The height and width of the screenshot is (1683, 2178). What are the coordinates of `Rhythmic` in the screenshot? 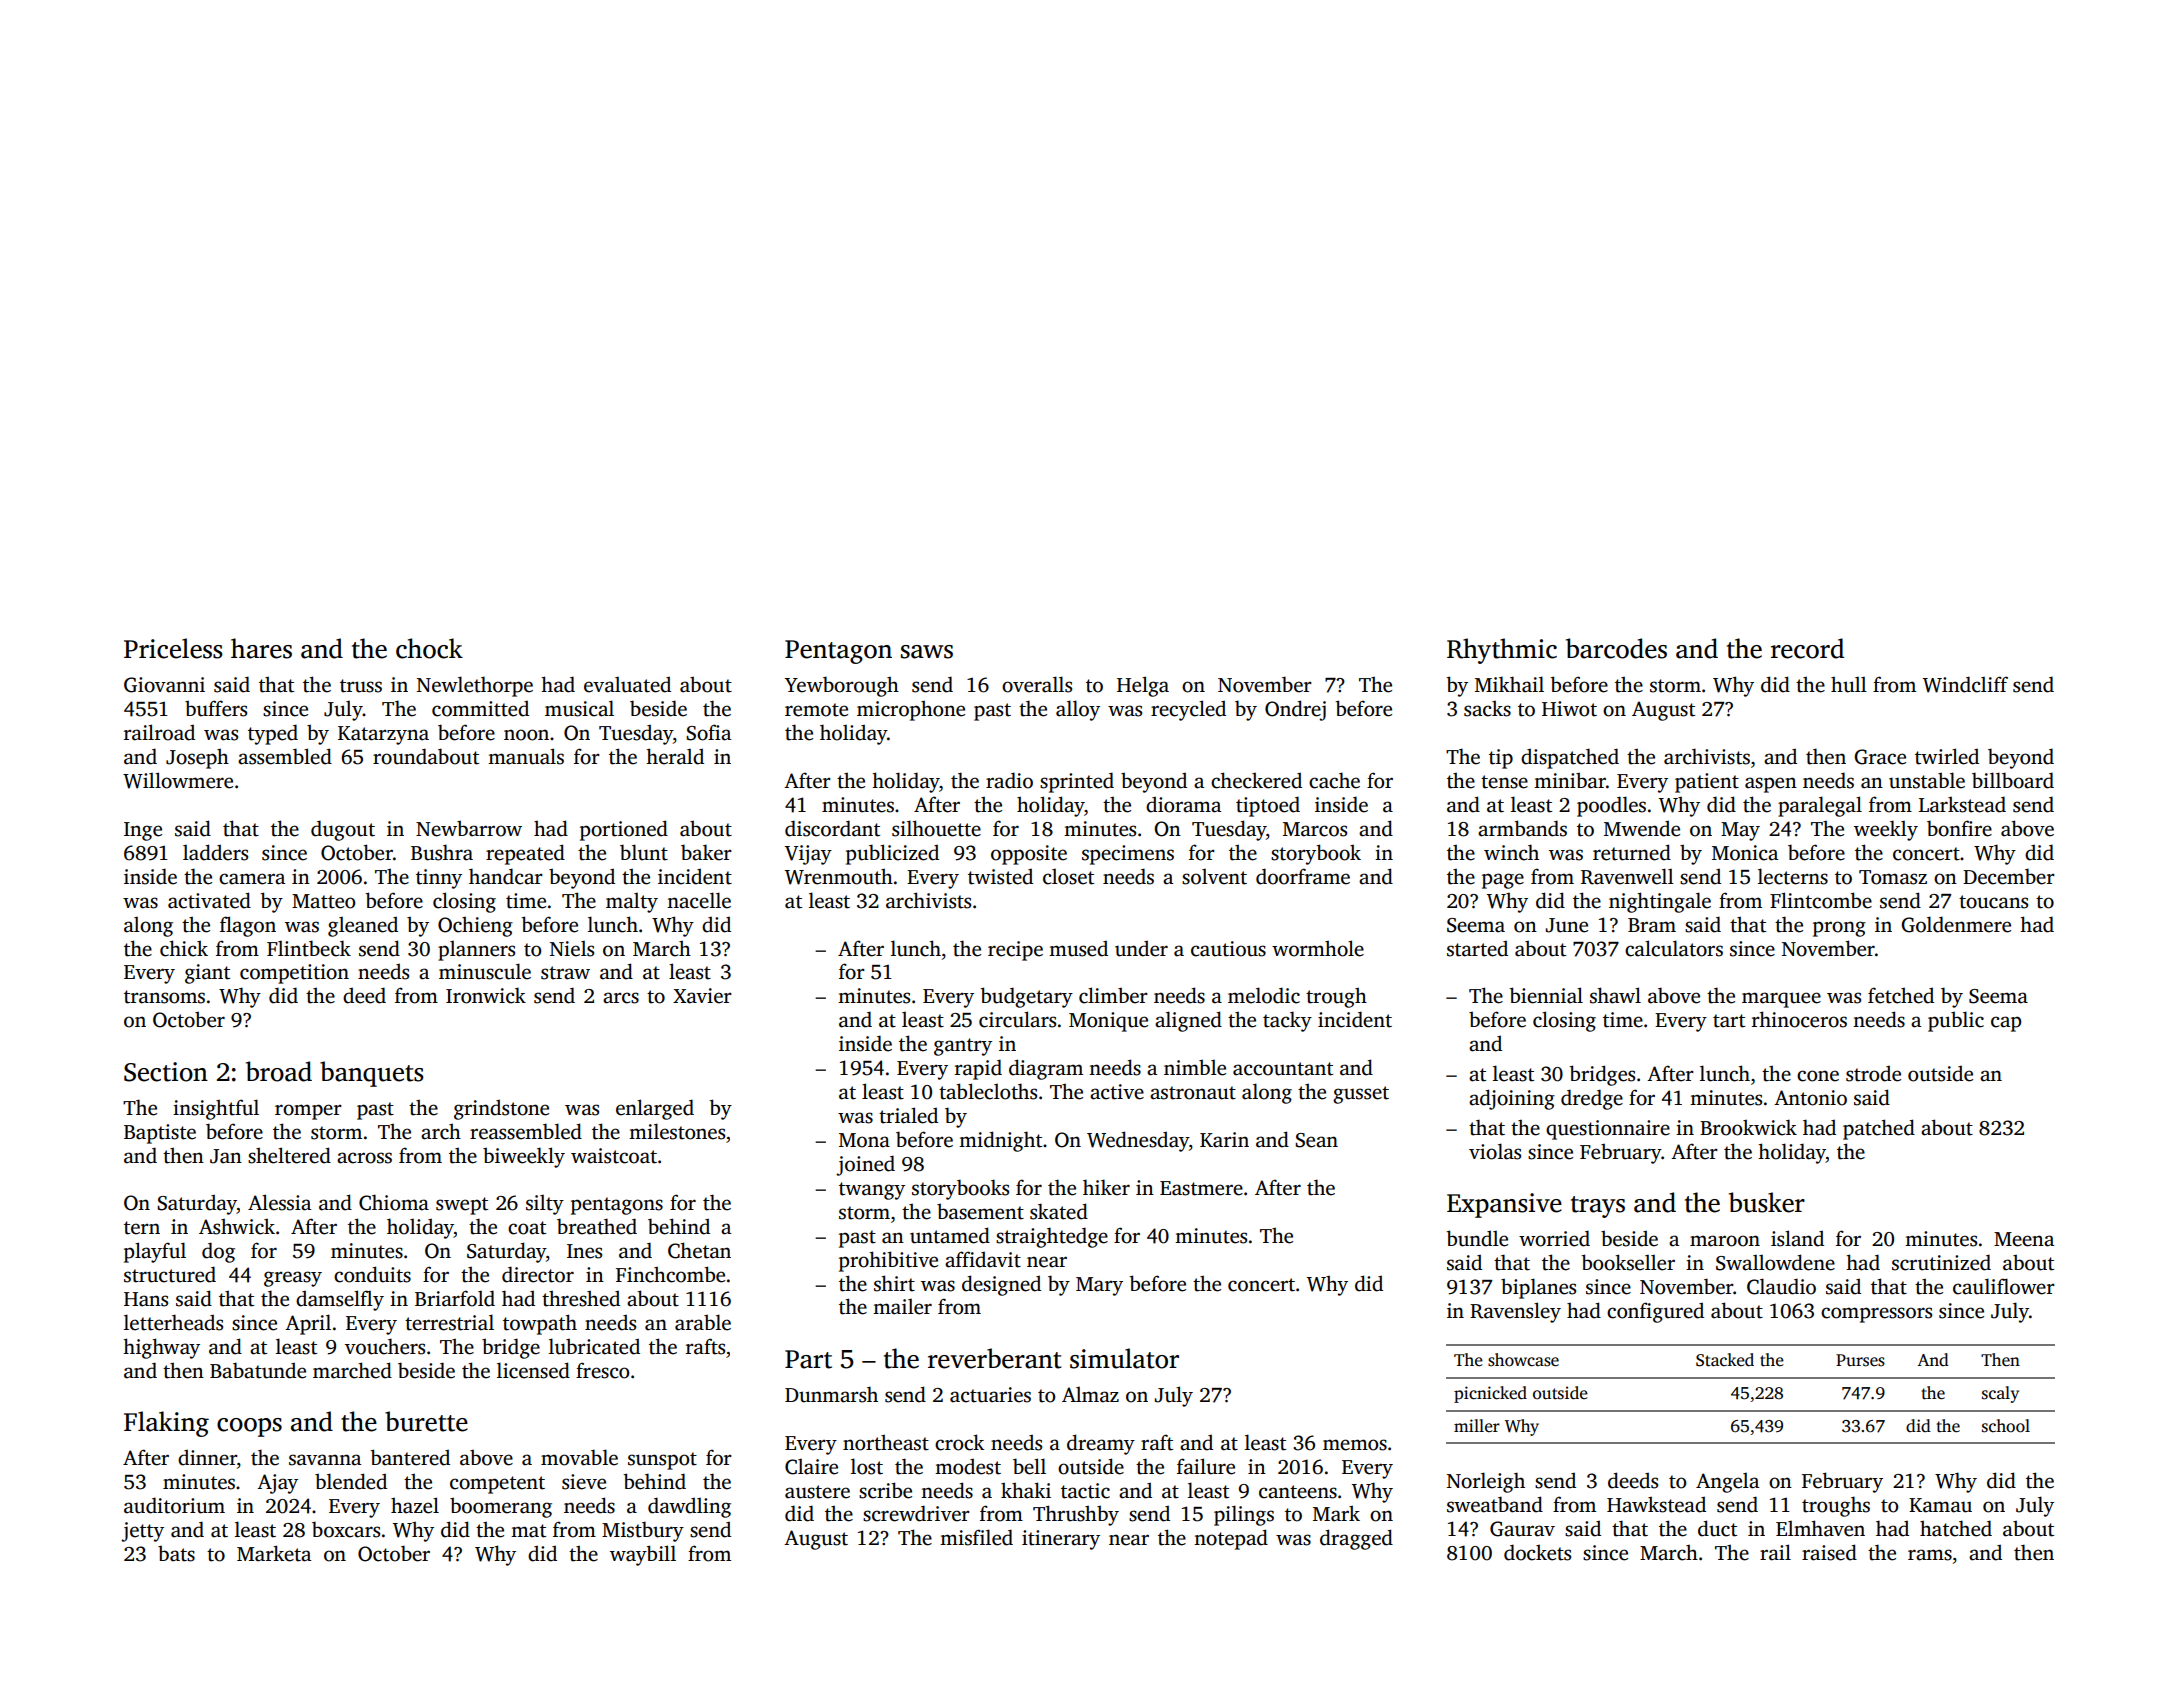 It's located at (1502, 651).
